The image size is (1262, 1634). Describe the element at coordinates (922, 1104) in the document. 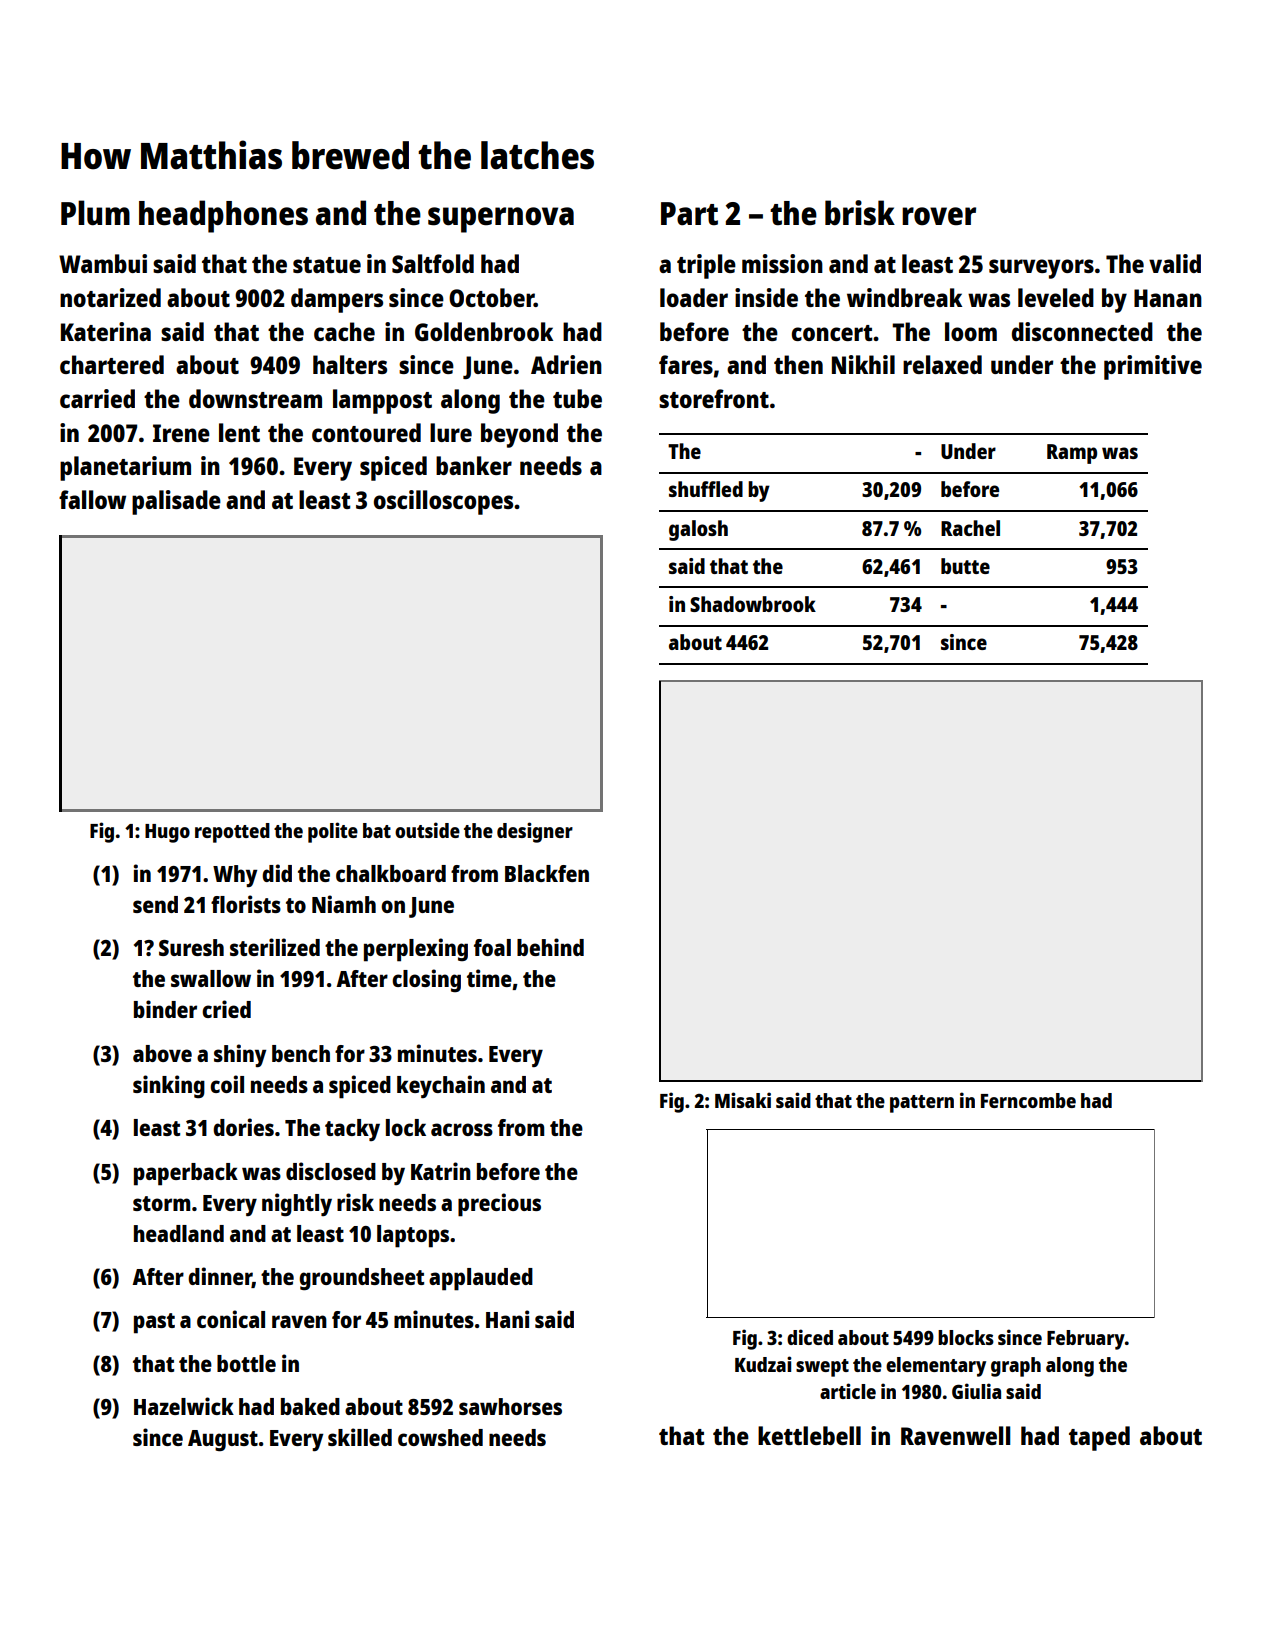

I see `pattern` at that location.
